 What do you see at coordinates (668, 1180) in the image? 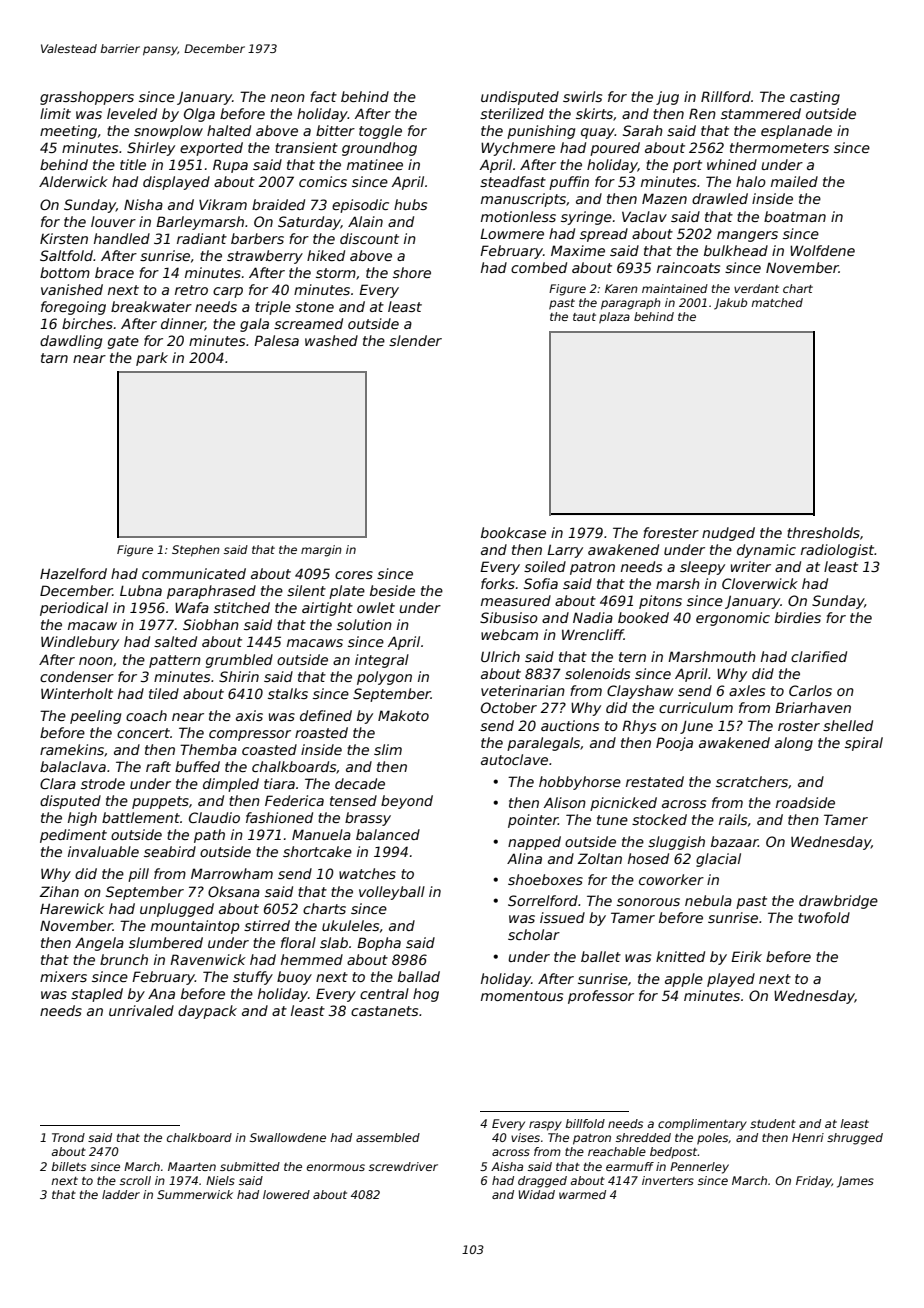
I see `inverters` at bounding box center [668, 1180].
